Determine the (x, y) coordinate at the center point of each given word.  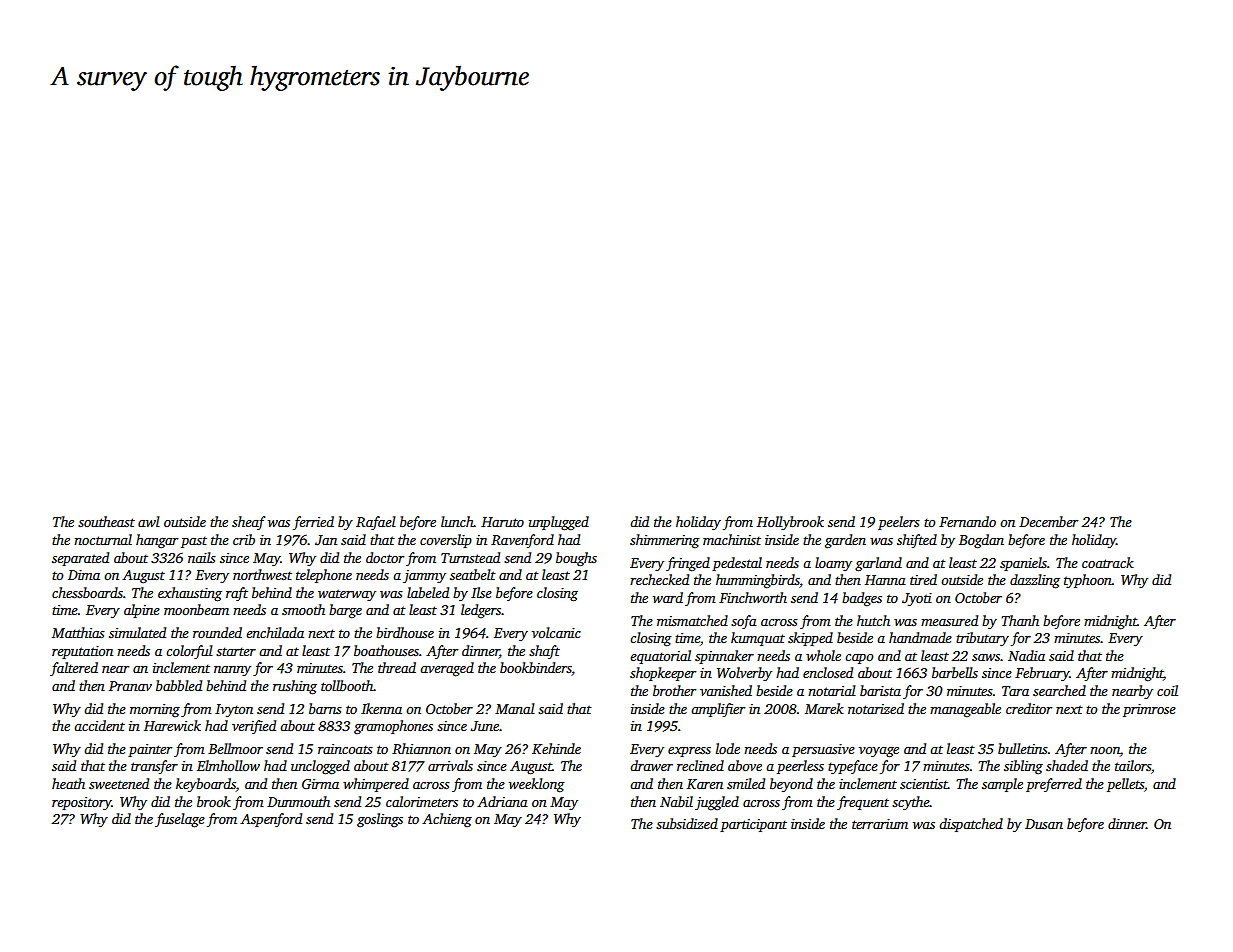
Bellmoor (235, 748)
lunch (457, 521)
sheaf (248, 523)
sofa (744, 622)
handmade (920, 637)
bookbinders (536, 669)
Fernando (967, 521)
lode (728, 748)
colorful (189, 652)
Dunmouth (298, 801)
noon (1105, 750)
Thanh (1020, 620)
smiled (746, 783)
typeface (853, 767)
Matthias (78, 632)
